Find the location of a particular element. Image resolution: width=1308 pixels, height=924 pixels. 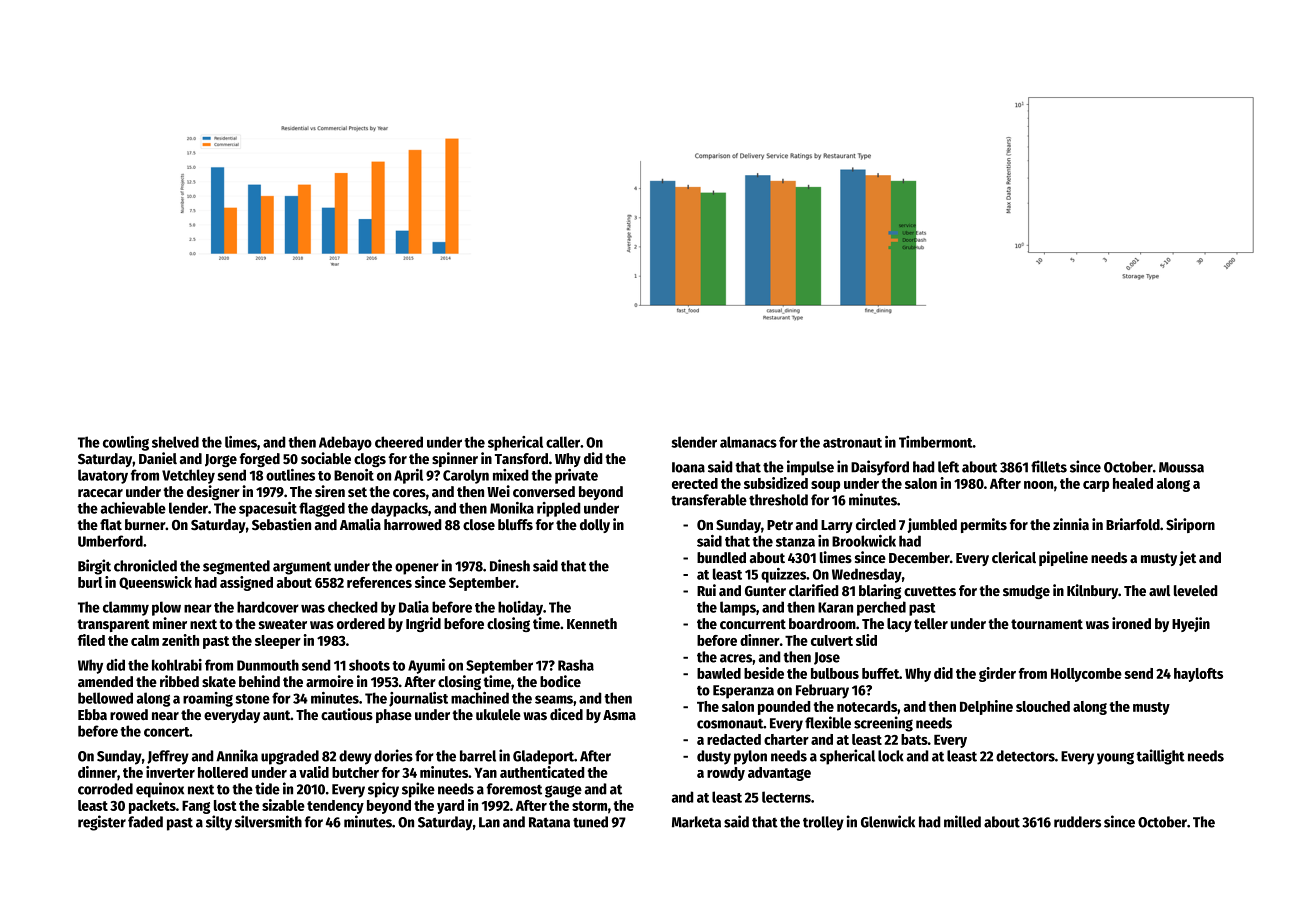

jet is located at coordinates (1187, 558).
